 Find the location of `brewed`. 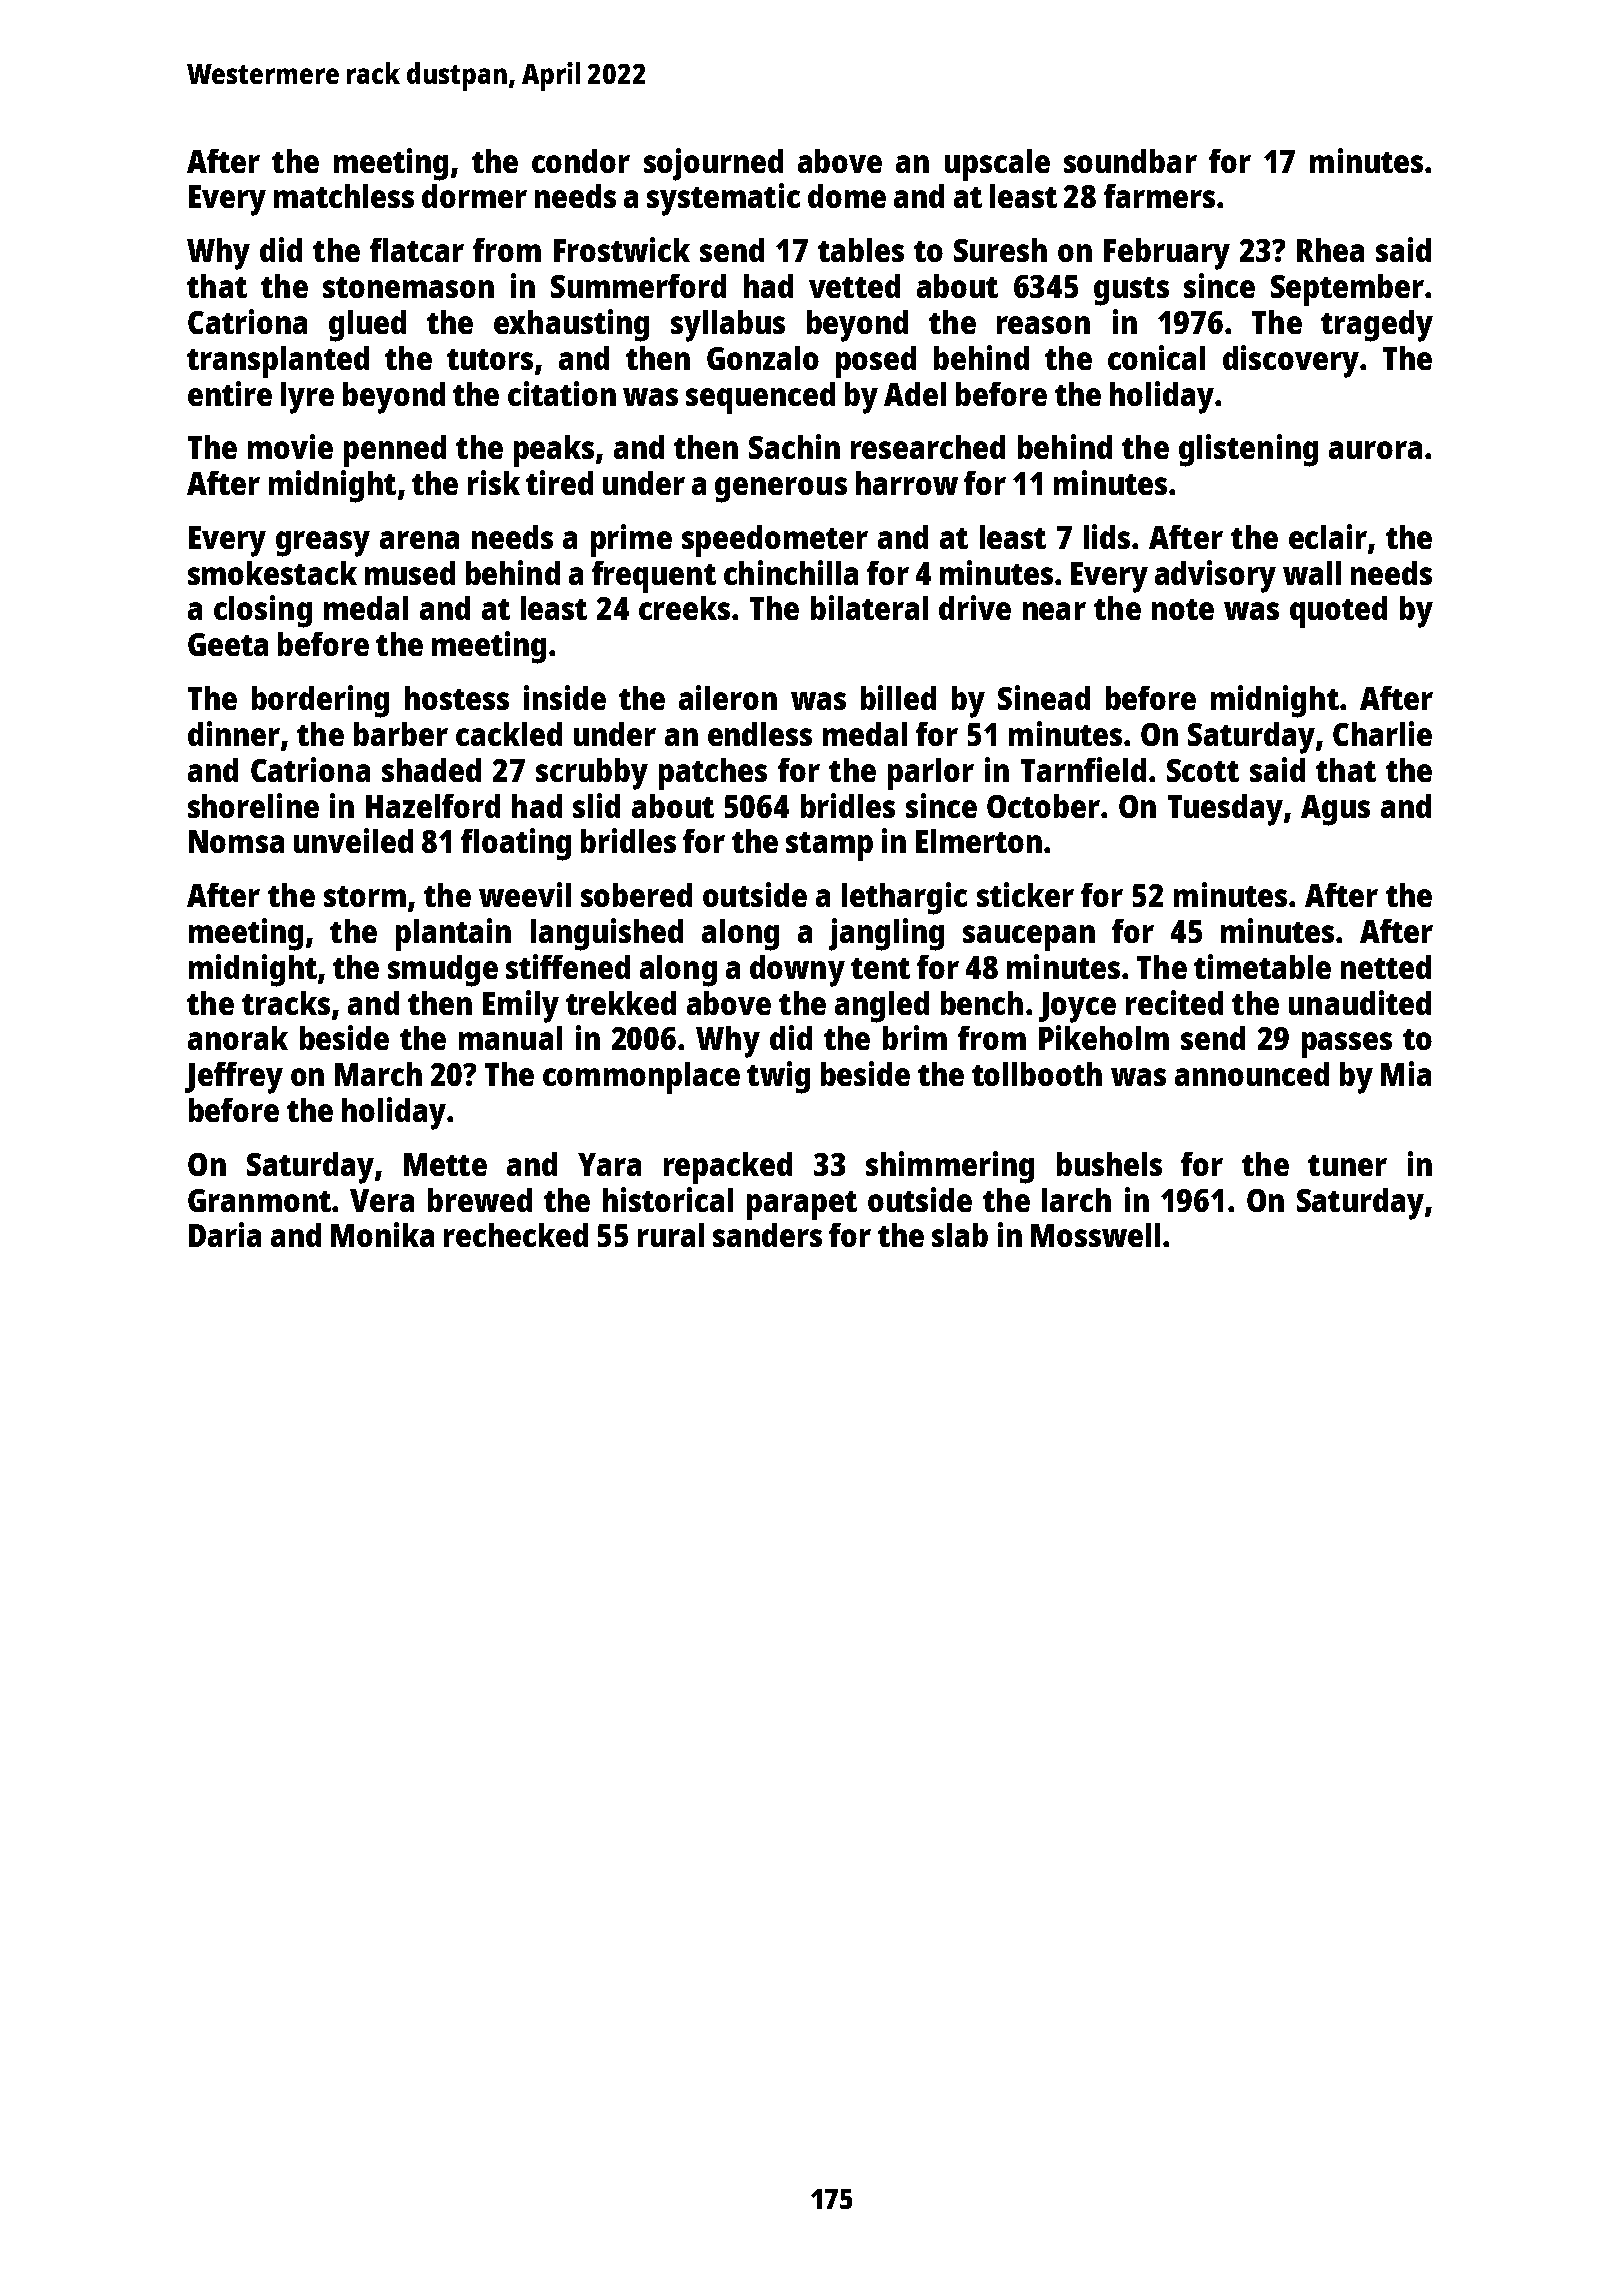

brewed is located at coordinates (480, 1200).
